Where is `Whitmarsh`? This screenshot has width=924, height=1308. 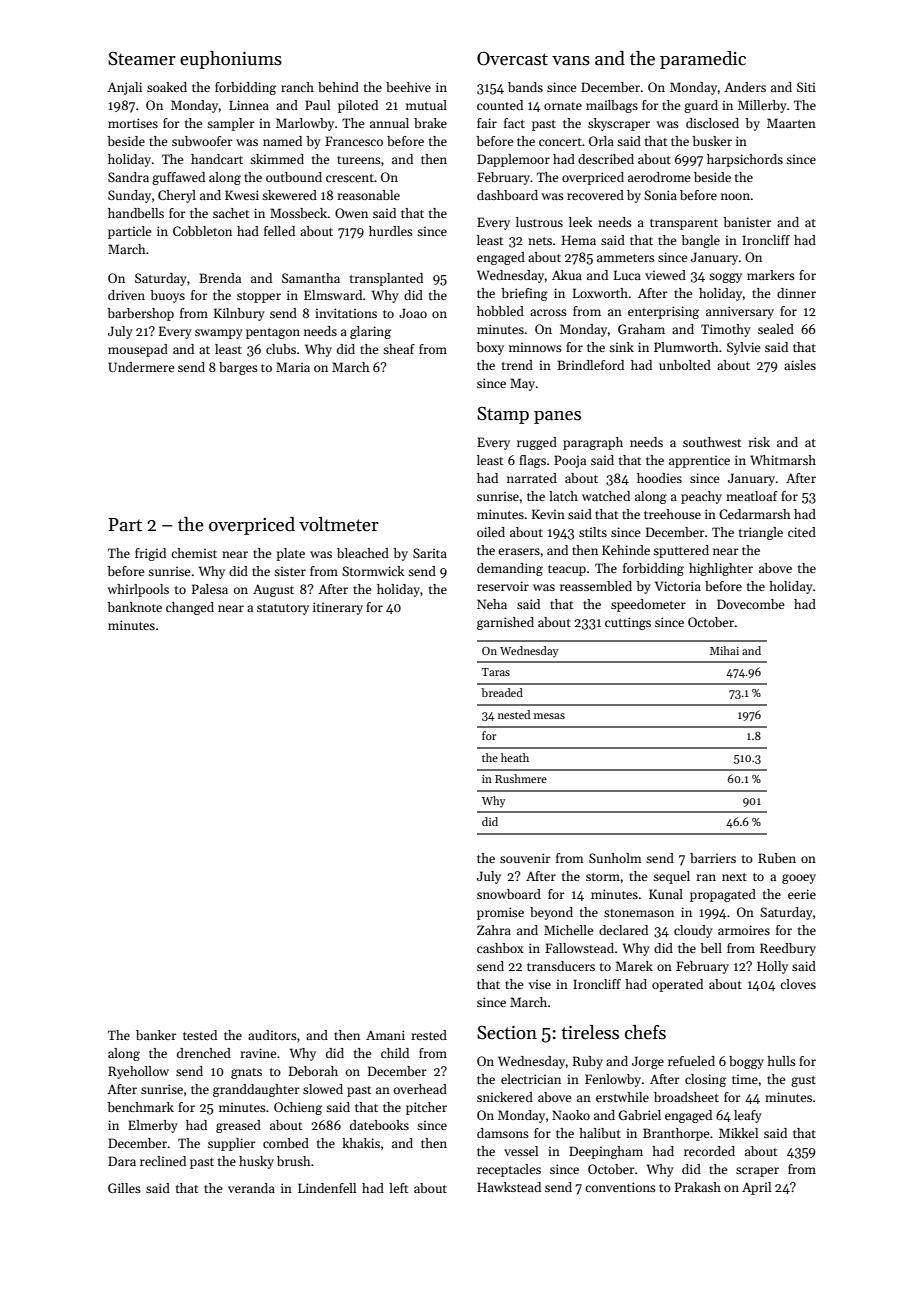 Whitmarsh is located at coordinates (783, 460).
